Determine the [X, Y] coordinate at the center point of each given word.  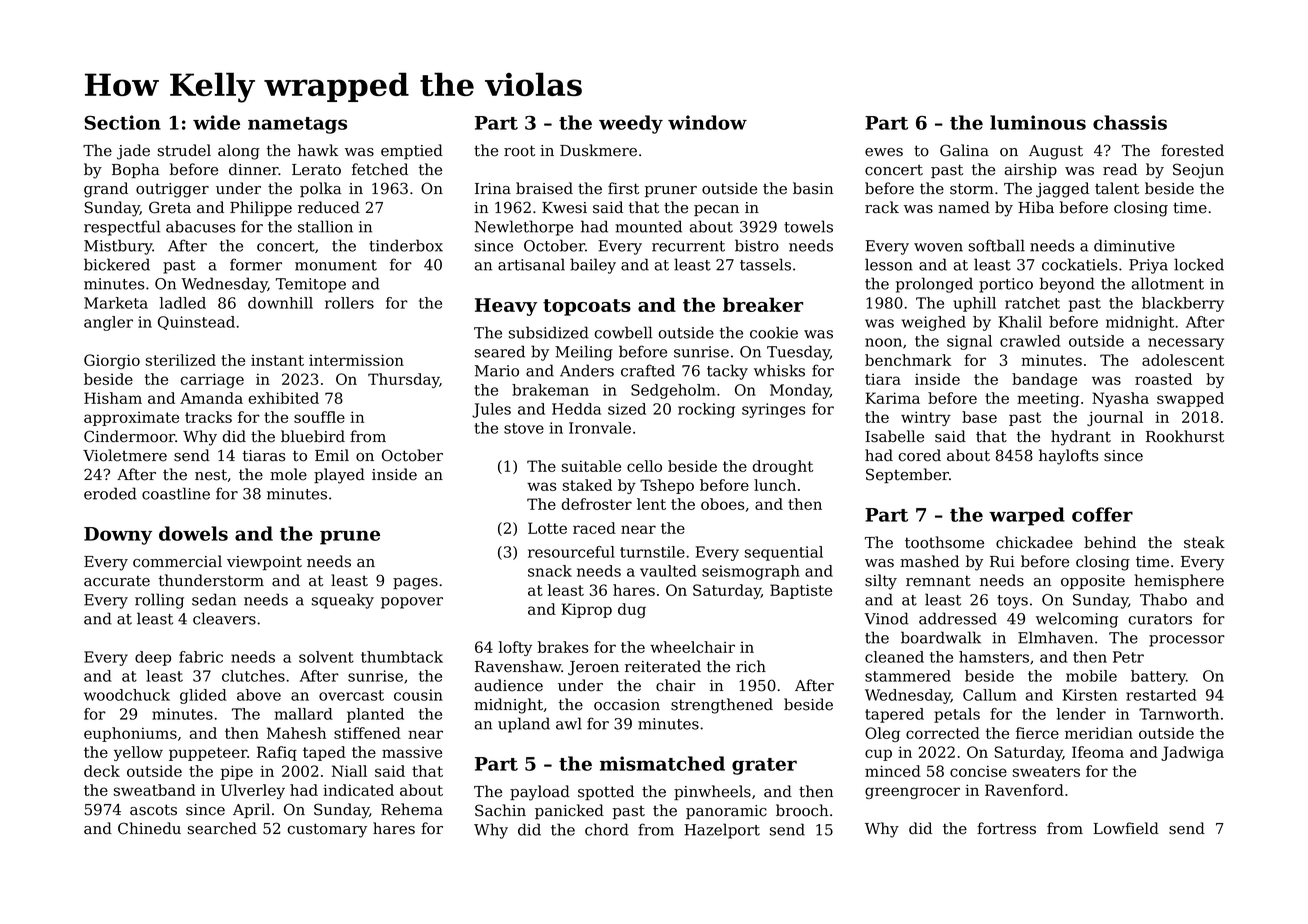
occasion [627, 705]
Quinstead [196, 323]
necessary [1186, 344]
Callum [989, 695]
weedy [631, 124]
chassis [1130, 122]
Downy [118, 536]
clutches [253, 676]
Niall [349, 771]
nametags [297, 125]
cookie [774, 332]
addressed [958, 618]
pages [415, 584]
